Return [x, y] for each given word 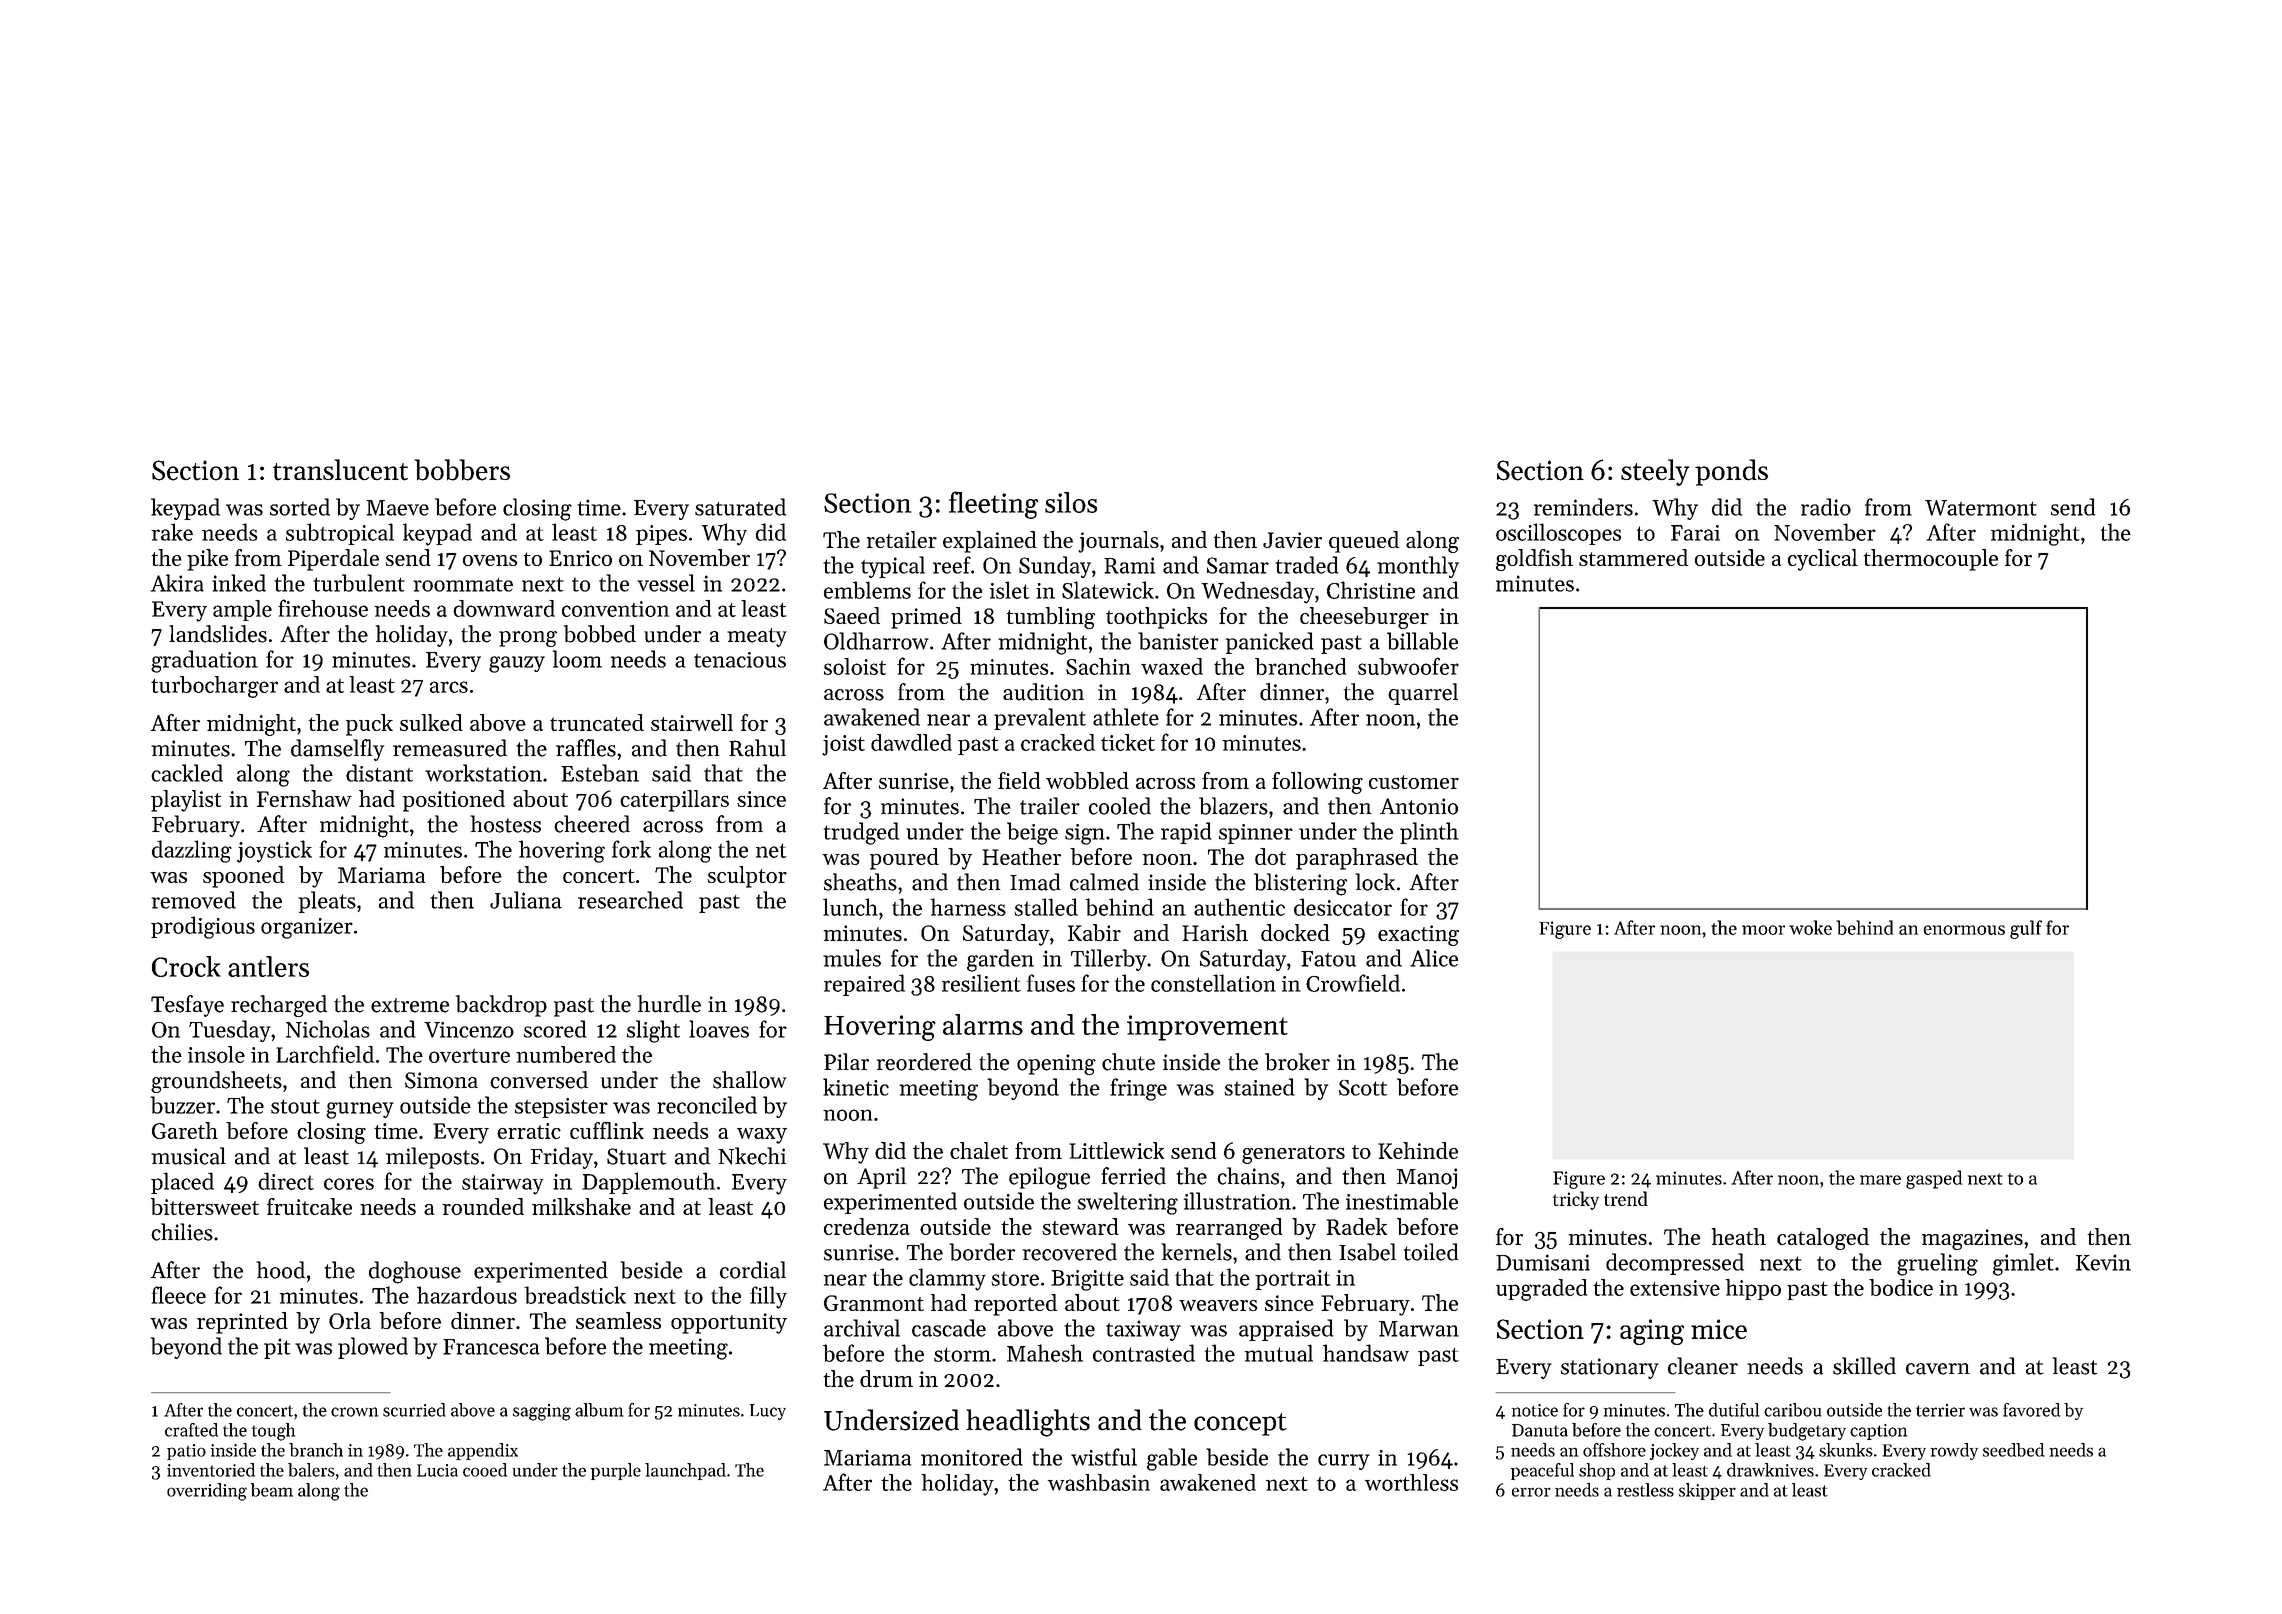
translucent [340, 470]
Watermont [1981, 508]
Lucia [437, 1470]
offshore [1614, 1450]
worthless [1411, 1482]
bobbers [462, 470]
